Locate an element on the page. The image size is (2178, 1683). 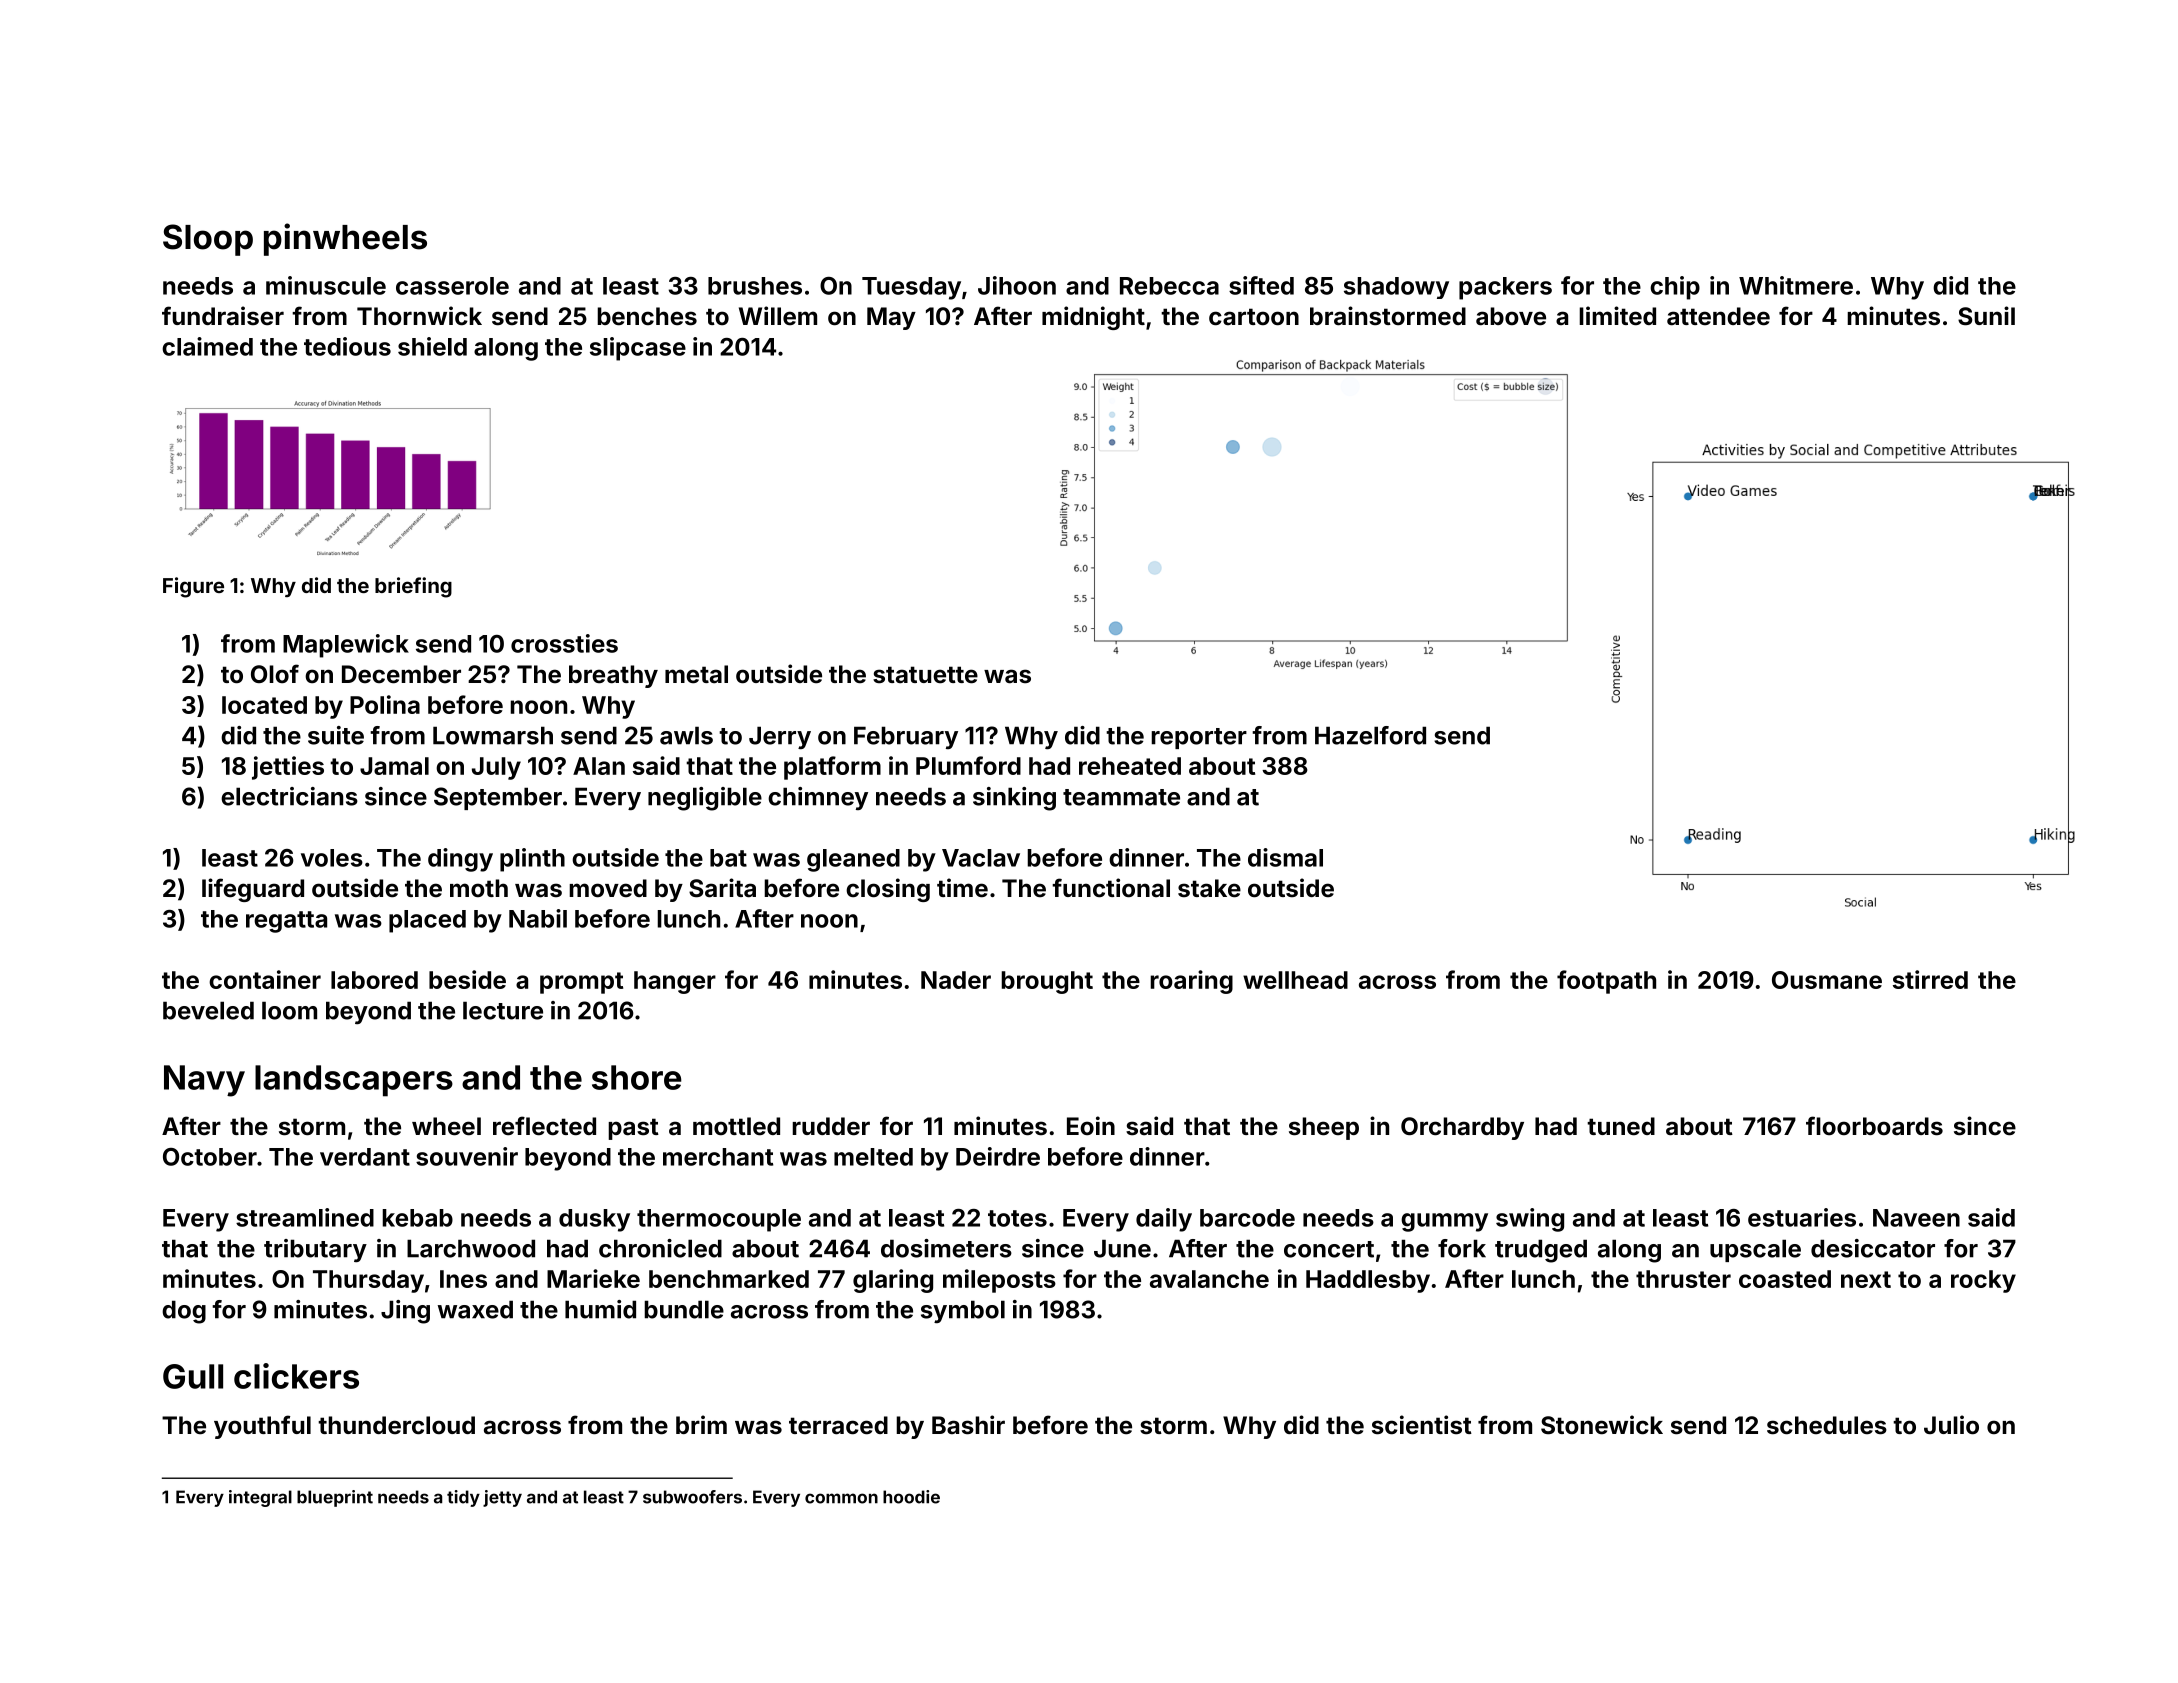
midnight is located at coordinates (1093, 318).
